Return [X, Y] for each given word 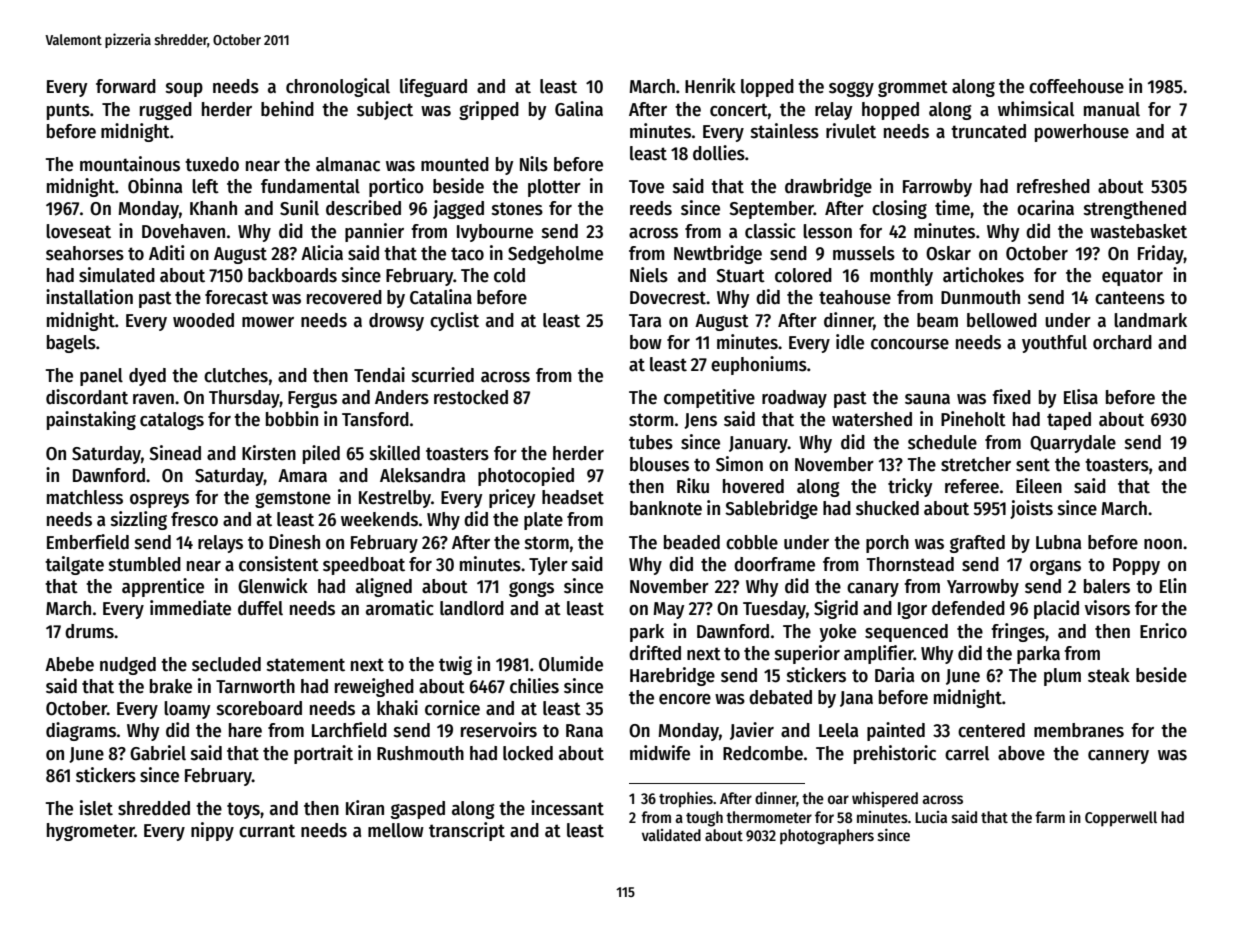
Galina [579, 109]
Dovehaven [183, 231]
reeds [651, 208]
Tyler [548, 566]
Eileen [1039, 486]
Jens [700, 421]
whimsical [1036, 109]
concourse [910, 344]
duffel [260, 608]
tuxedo [212, 164]
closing [899, 209]
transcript [467, 831]
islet [96, 808]
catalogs [172, 421]
